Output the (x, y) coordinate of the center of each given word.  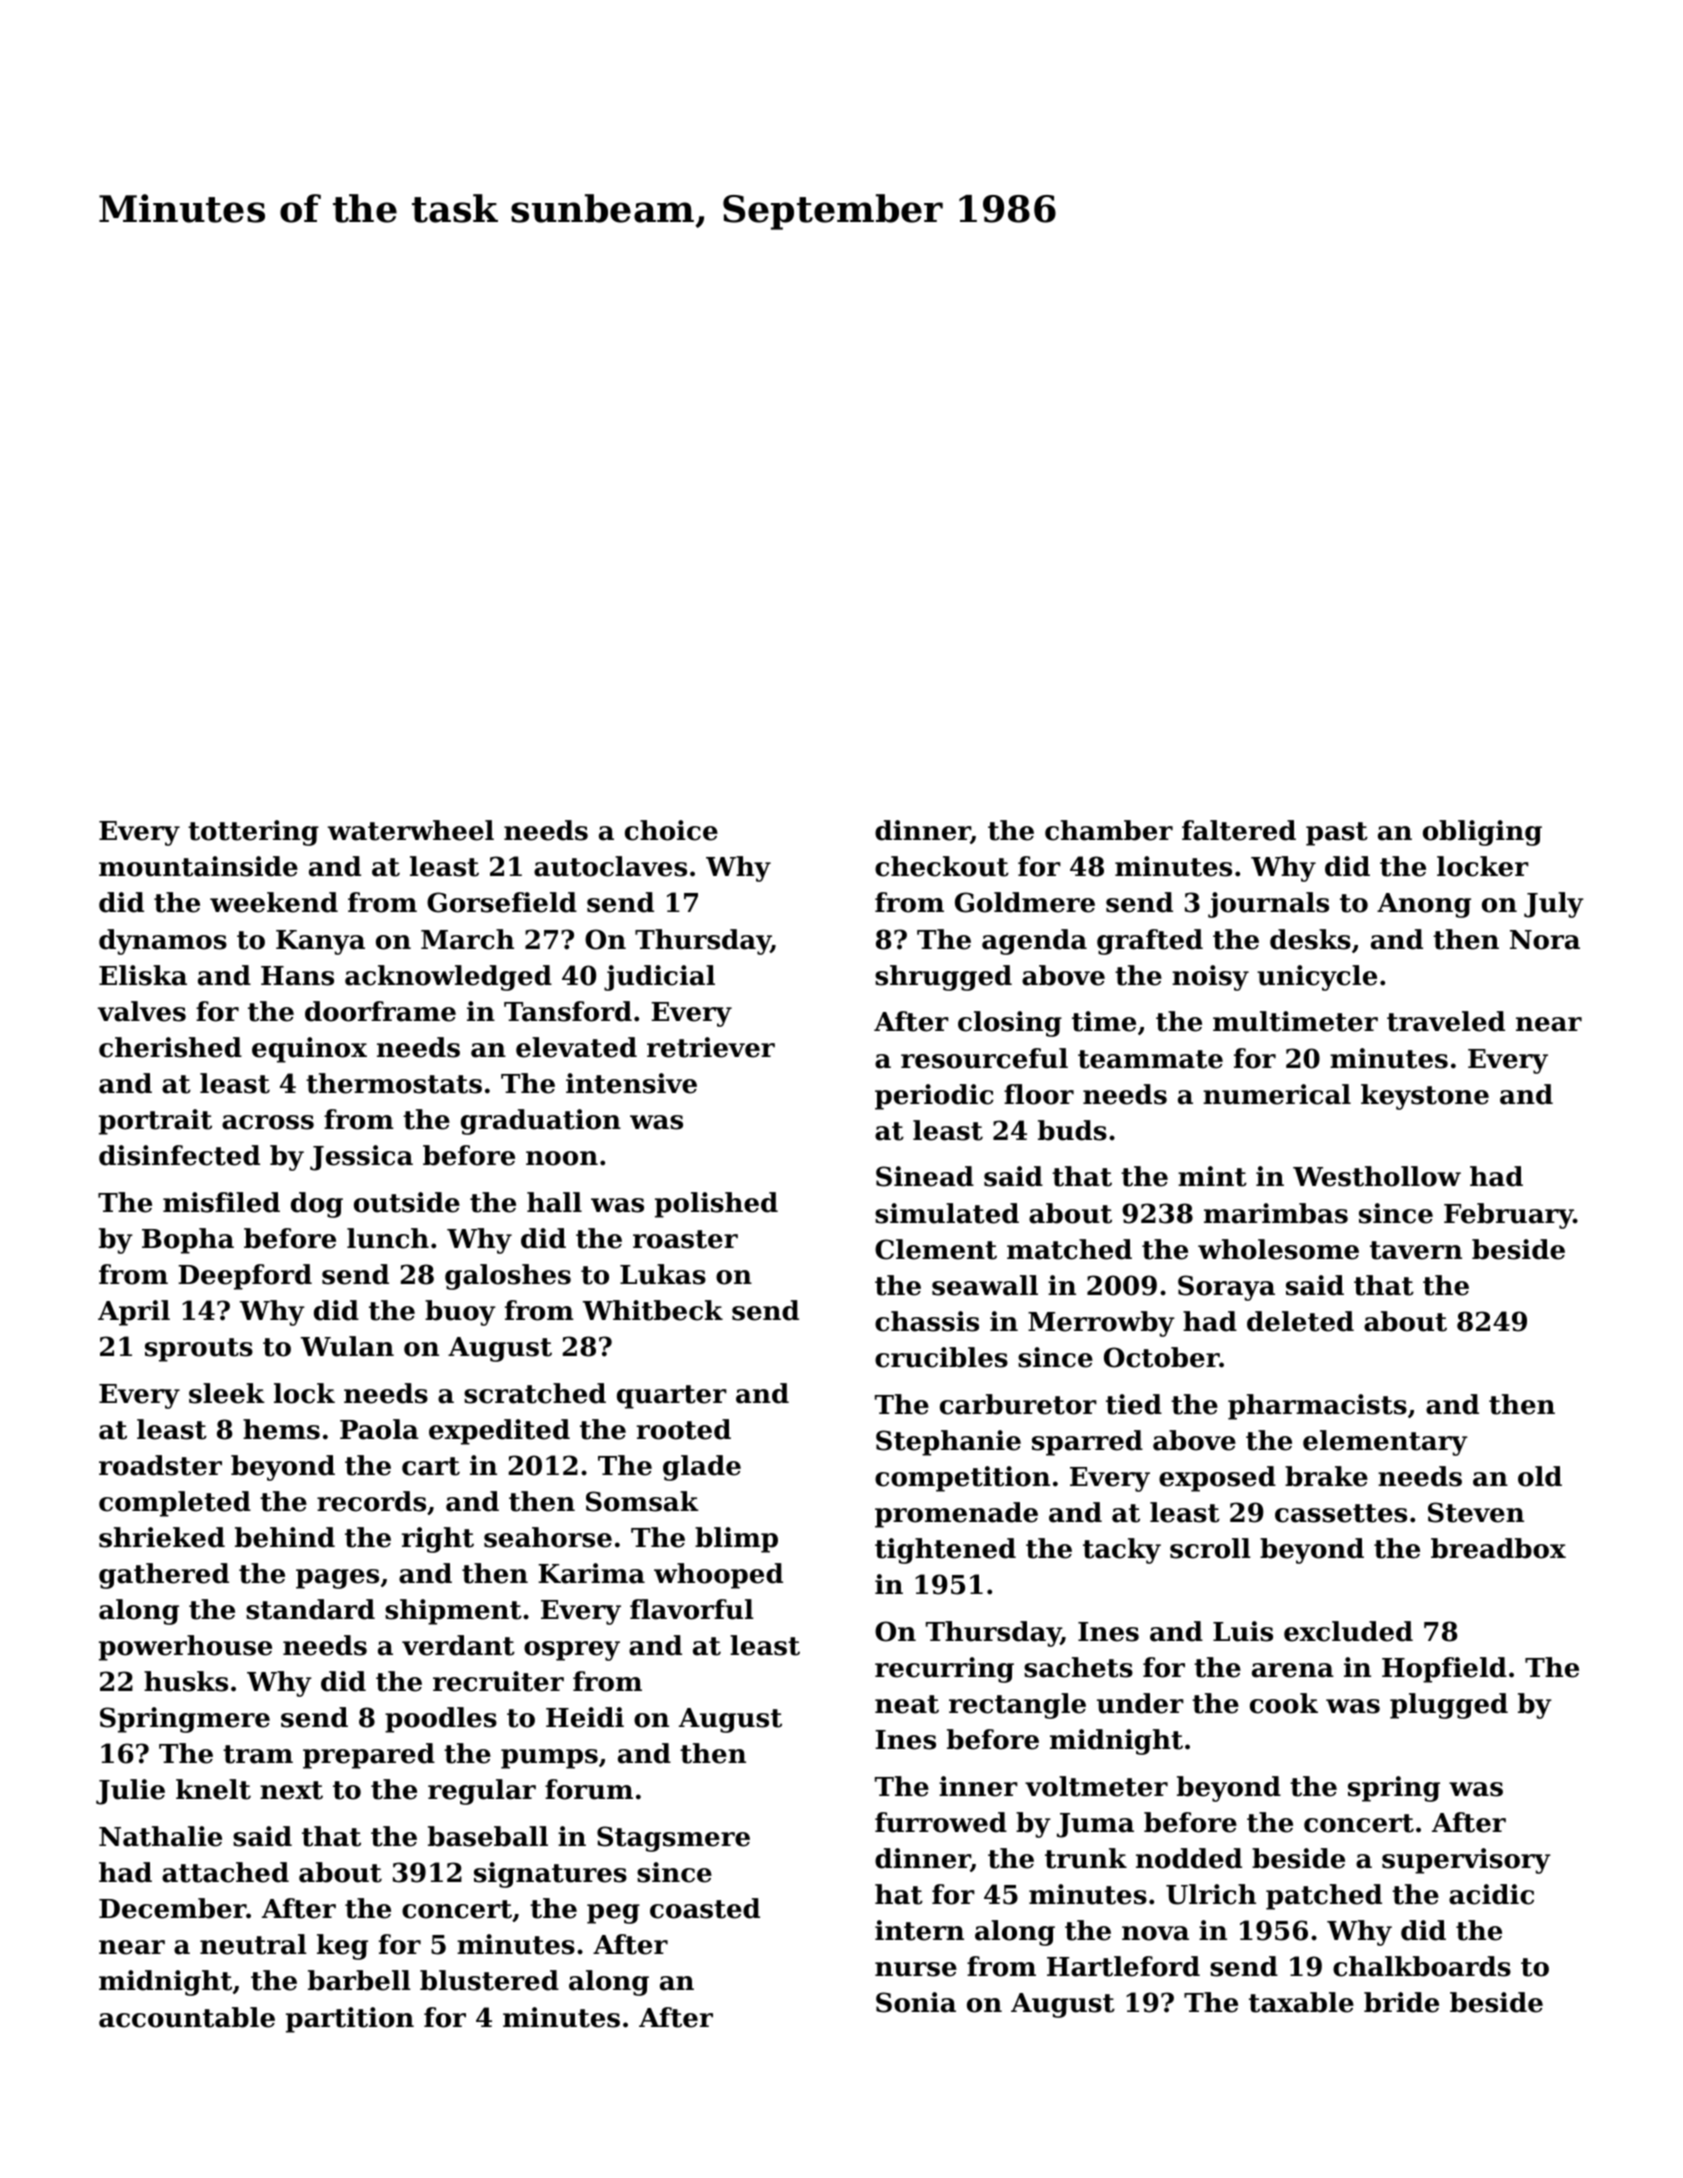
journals (1268, 905)
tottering (253, 833)
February (1509, 1216)
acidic (1491, 1894)
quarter (672, 1397)
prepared (369, 1756)
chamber (1109, 830)
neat (907, 1704)
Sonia (916, 2002)
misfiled (221, 1202)
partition (350, 2020)
